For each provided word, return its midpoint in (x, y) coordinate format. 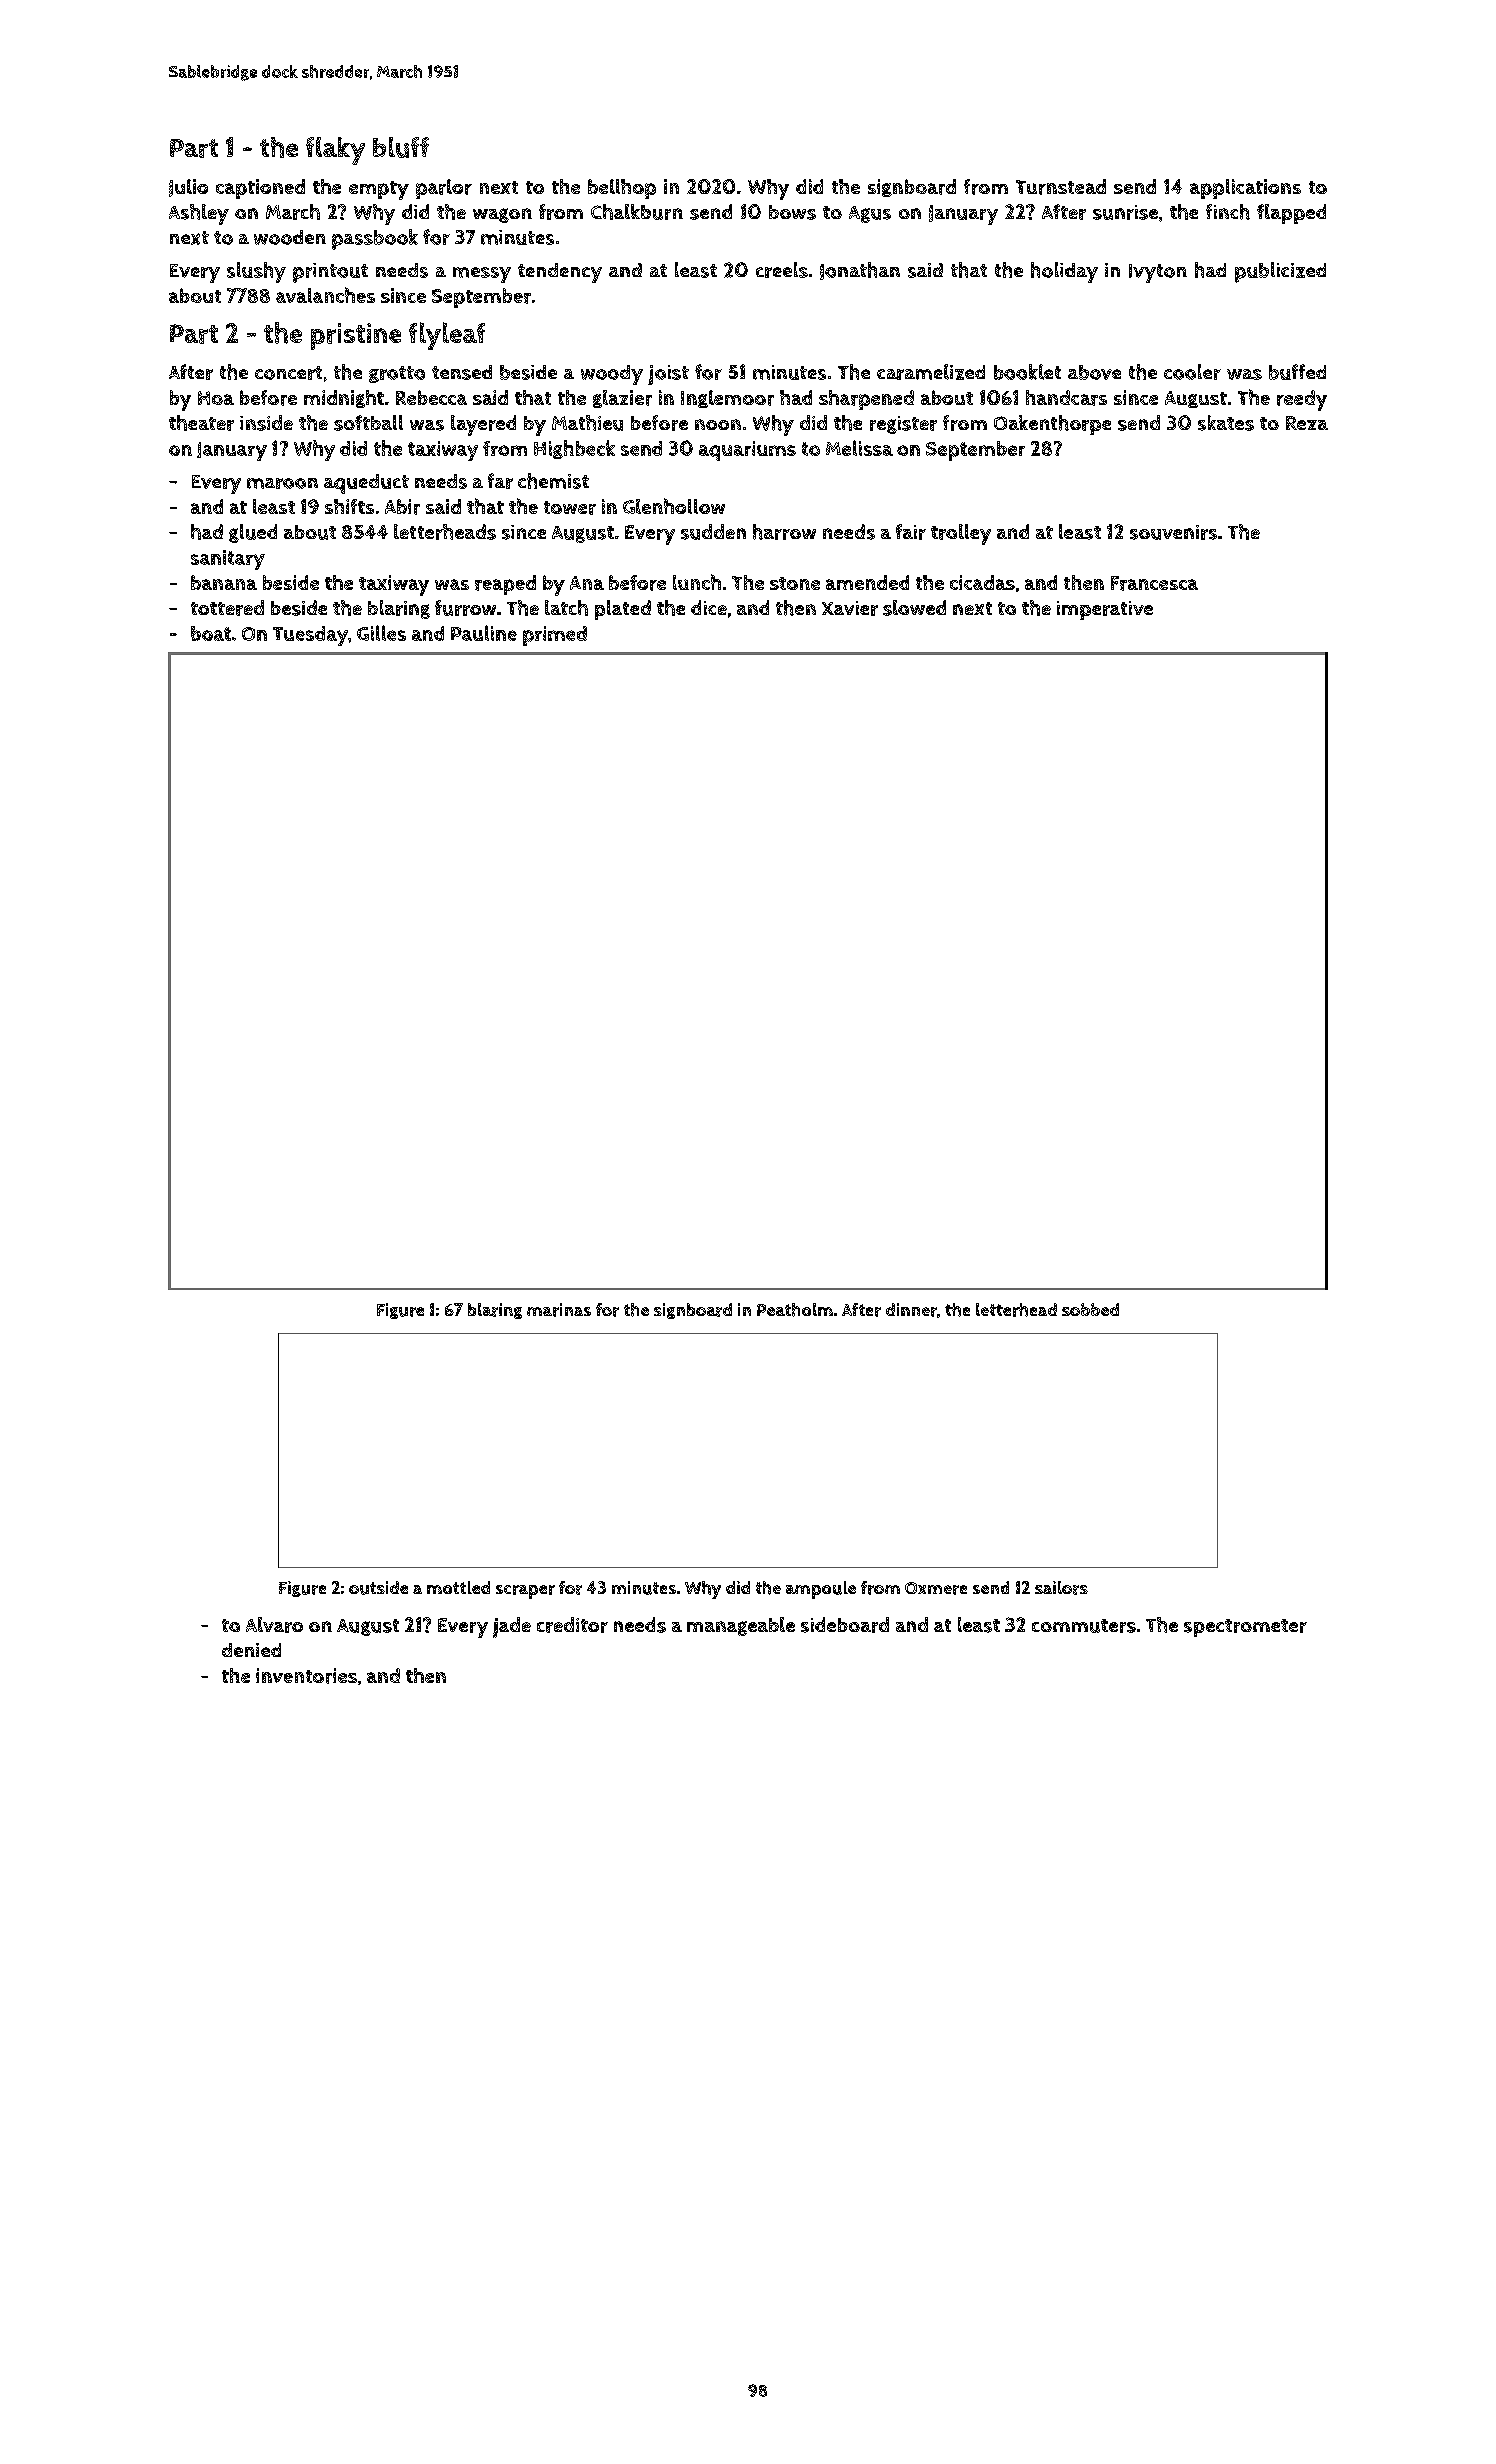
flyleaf (447, 336)
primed (555, 636)
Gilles (381, 633)
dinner (911, 1310)
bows (792, 212)
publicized (1280, 272)
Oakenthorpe (1052, 425)
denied (251, 1650)
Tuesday (310, 636)
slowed (914, 608)
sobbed (1090, 1309)
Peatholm (795, 1310)
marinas (559, 1310)
